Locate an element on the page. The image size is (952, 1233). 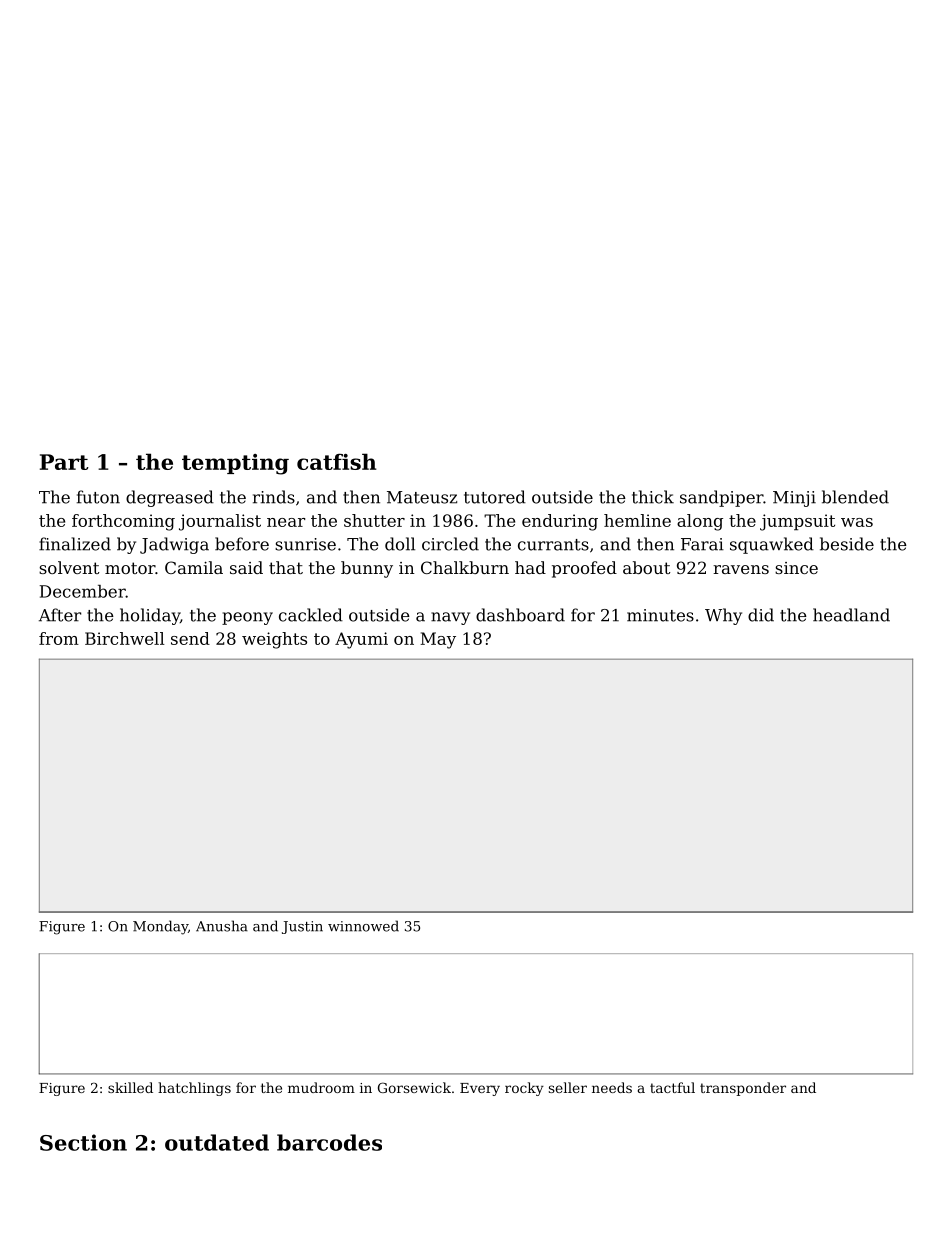
before is located at coordinates (242, 544).
